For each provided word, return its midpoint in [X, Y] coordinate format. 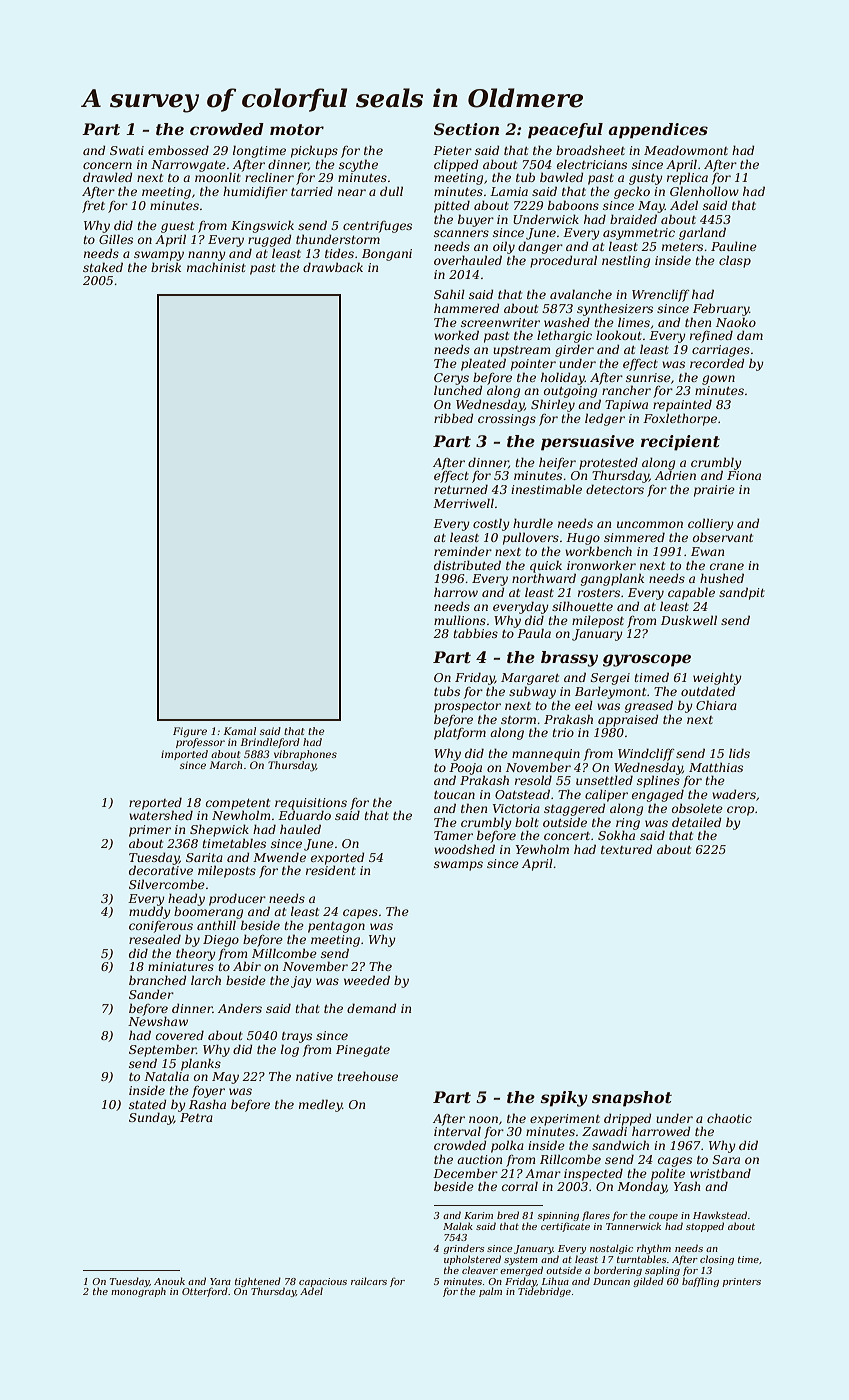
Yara [220, 1281]
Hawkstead [720, 1215]
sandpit [742, 593]
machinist [216, 267]
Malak [458, 1226]
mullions [460, 620]
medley [320, 1105]
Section [466, 129]
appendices [658, 131]
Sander [151, 994]
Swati [127, 150]
